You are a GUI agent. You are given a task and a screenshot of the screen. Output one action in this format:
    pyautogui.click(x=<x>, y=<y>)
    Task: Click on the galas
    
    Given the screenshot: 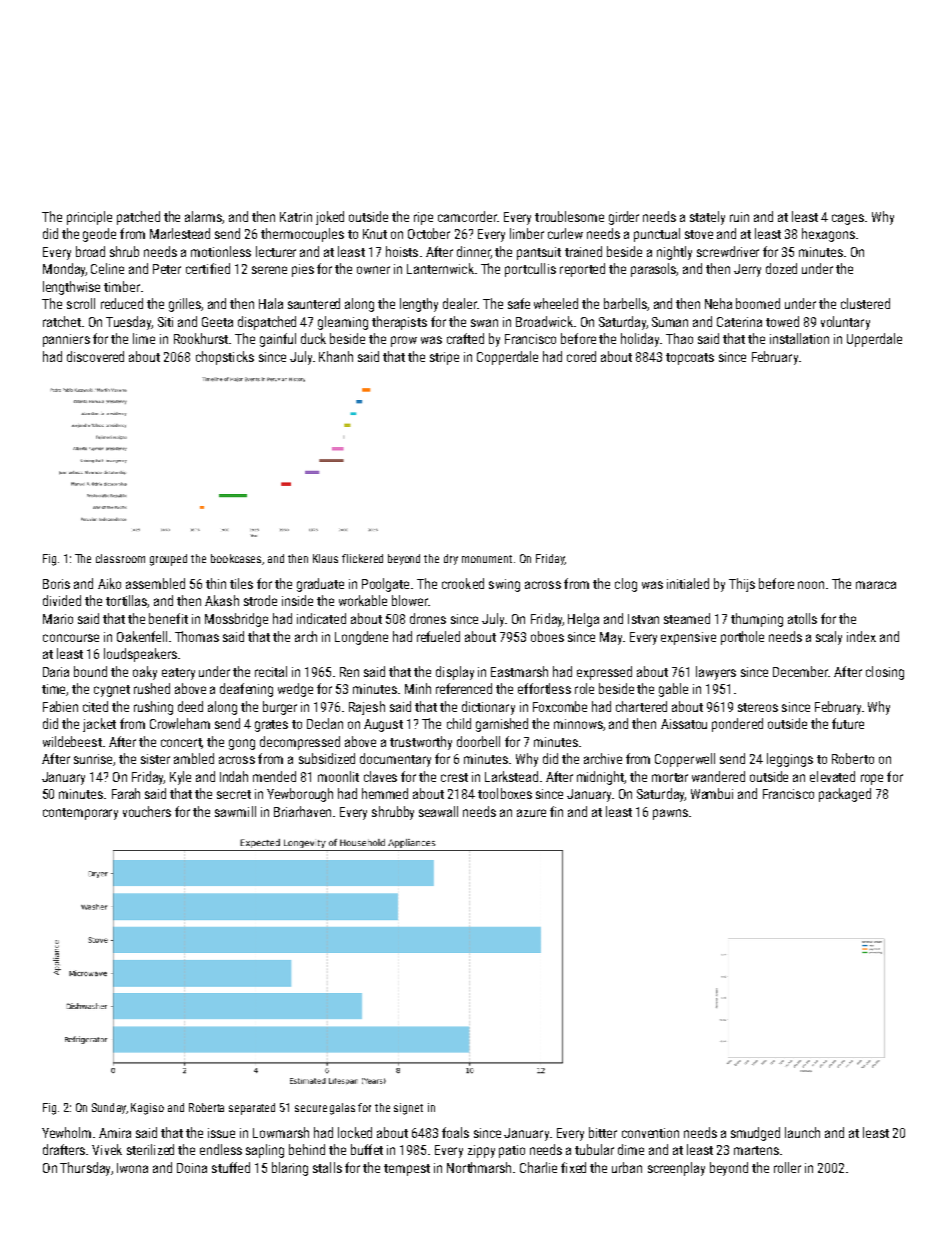 What is the action you would take?
    pyautogui.click(x=342, y=1109)
